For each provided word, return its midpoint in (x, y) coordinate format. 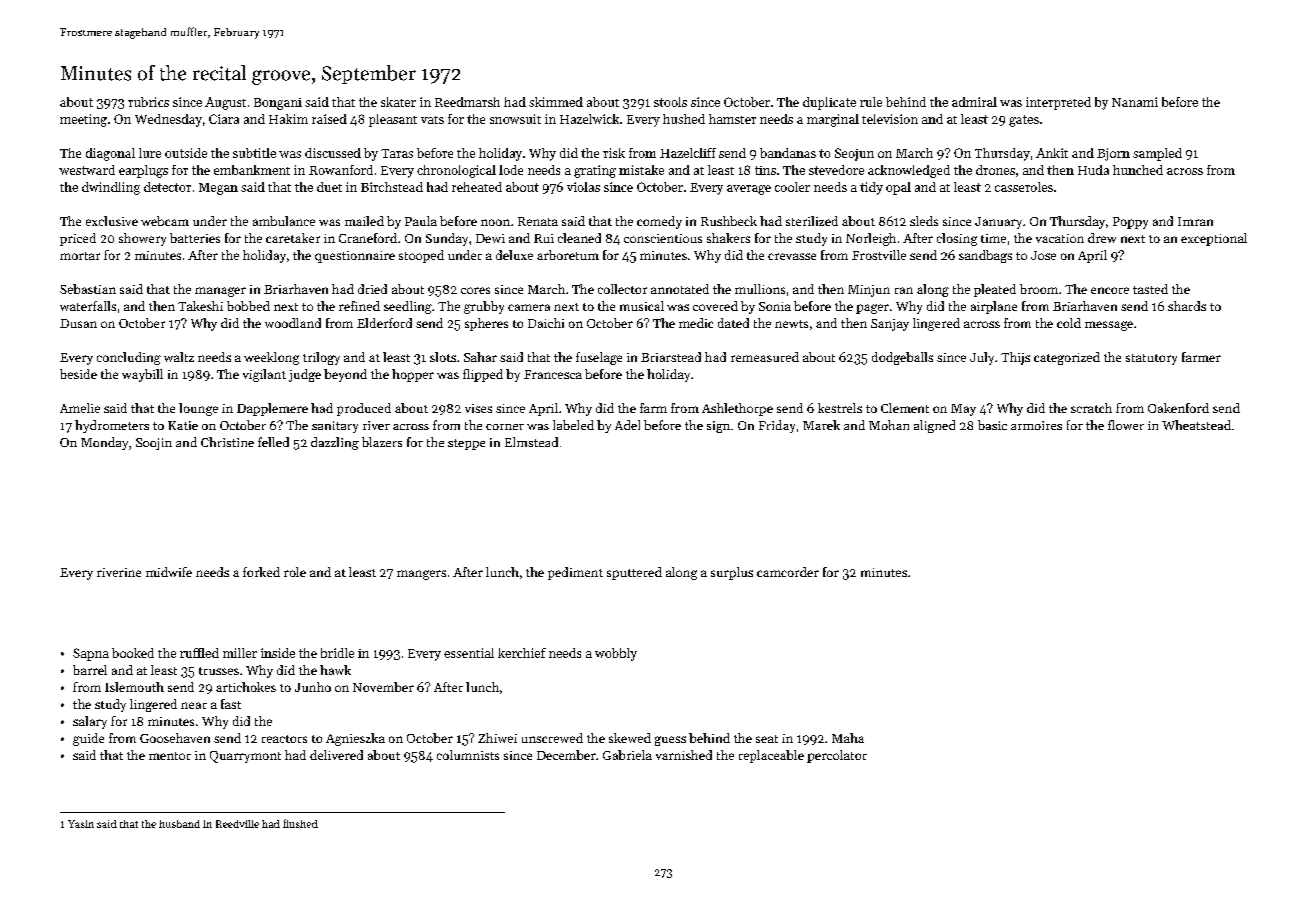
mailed (364, 221)
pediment (575, 573)
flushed (300, 823)
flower (1126, 425)
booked (133, 653)
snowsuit (515, 119)
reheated (477, 187)
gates (1024, 121)
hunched (1138, 170)
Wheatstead (1196, 425)
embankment (252, 170)
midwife (169, 572)
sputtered (634, 573)
